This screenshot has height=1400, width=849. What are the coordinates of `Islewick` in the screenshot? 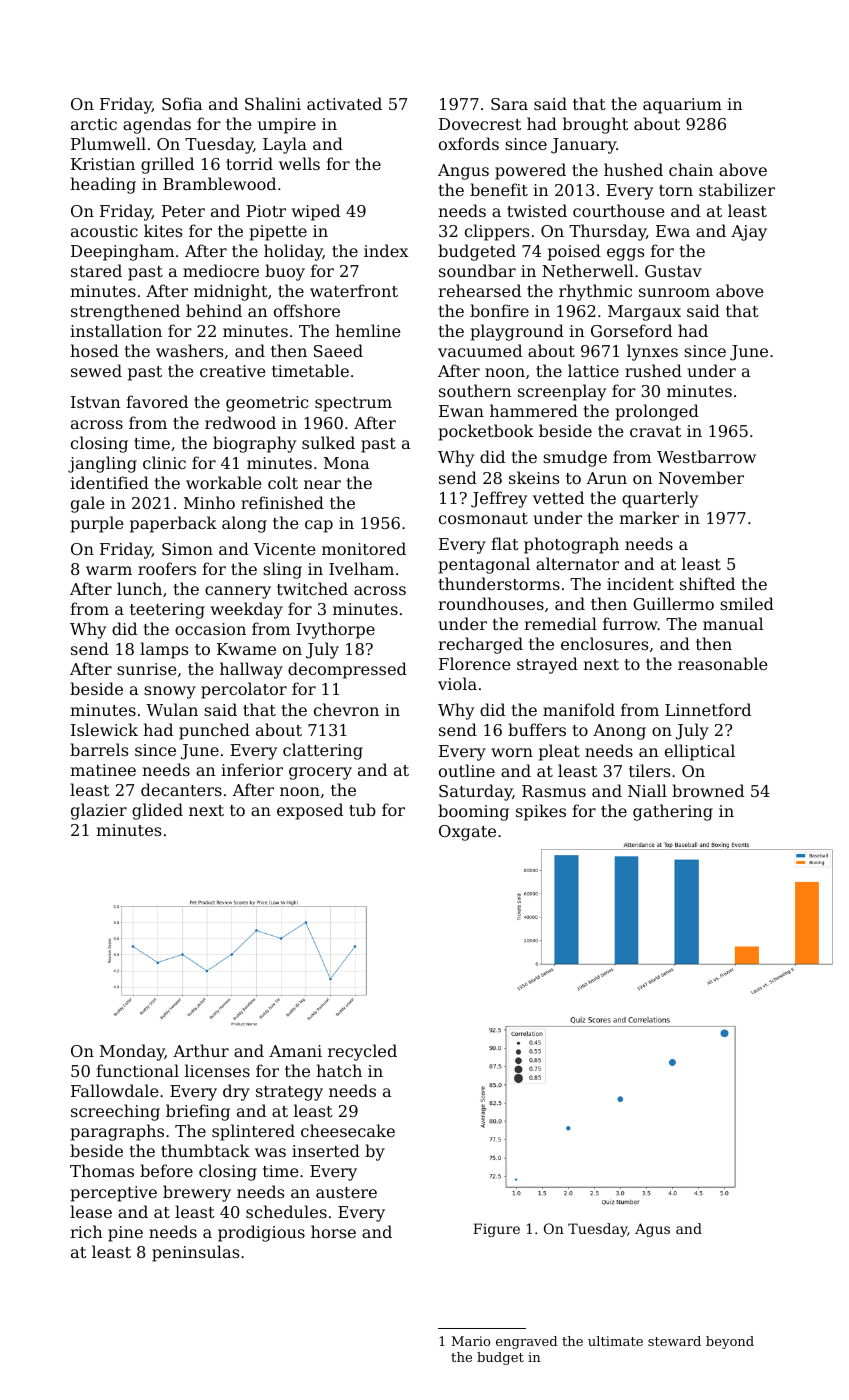 It's located at (104, 729).
